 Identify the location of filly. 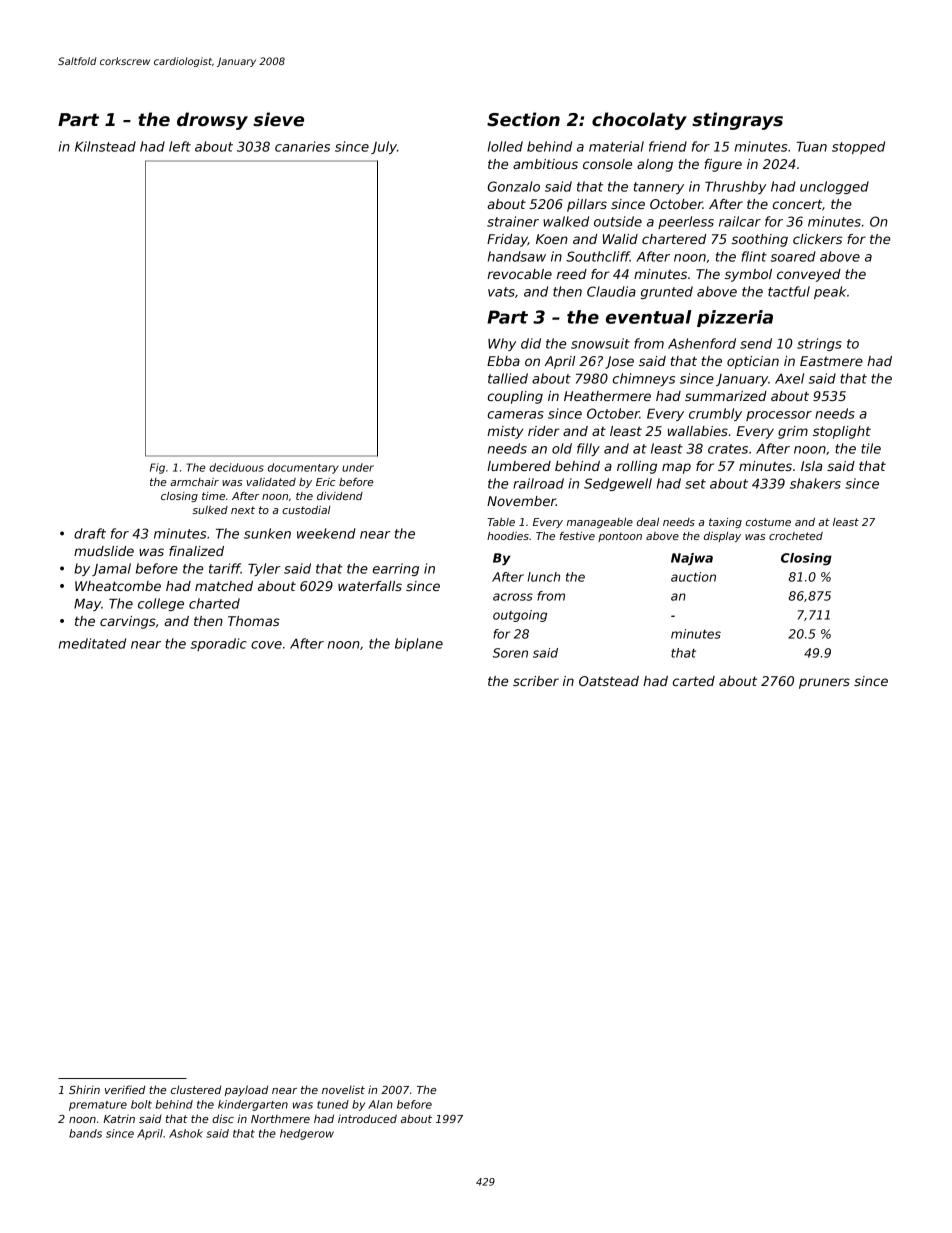
(588, 449).
